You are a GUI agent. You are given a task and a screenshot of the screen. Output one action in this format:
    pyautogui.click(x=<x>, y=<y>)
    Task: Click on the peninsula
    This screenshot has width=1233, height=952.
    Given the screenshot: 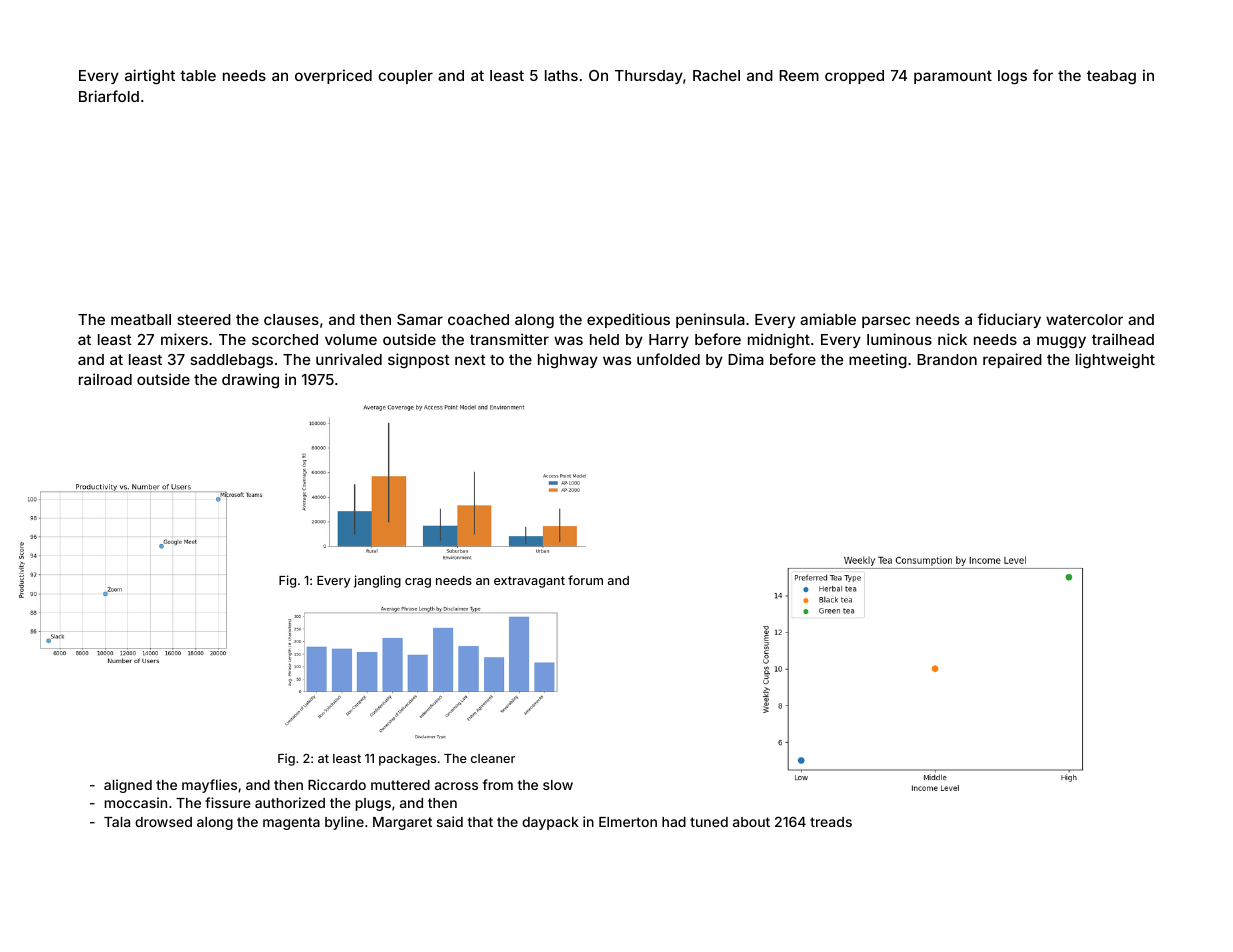 What is the action you would take?
    pyautogui.click(x=710, y=320)
